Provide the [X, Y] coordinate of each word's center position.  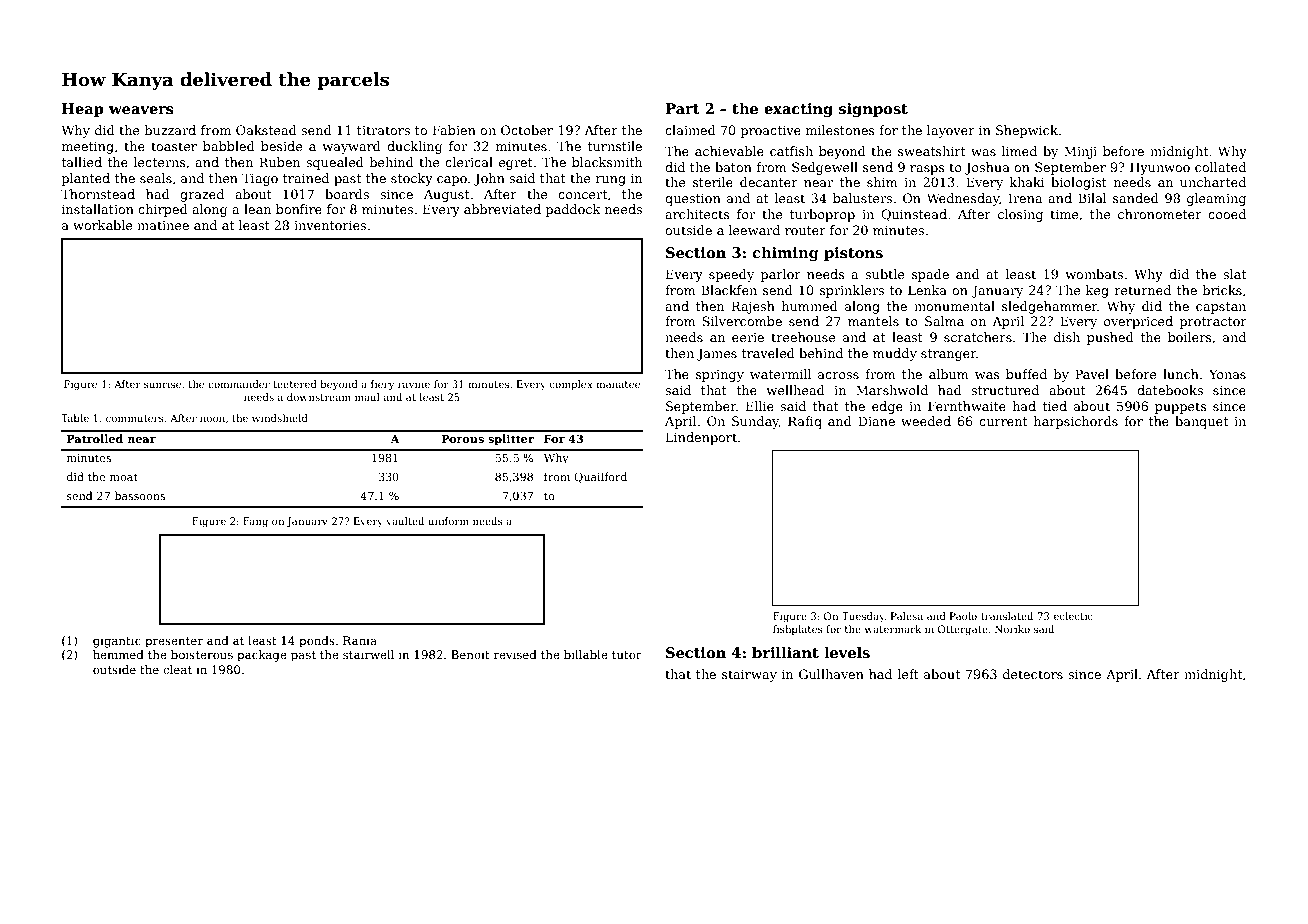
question [693, 199]
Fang [255, 522]
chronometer [1160, 214]
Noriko [1012, 629]
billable [586, 654]
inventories [330, 225]
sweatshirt [931, 151]
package [262, 656]
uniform [449, 521]
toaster [174, 146]
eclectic [1073, 616]
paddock [573, 210]
